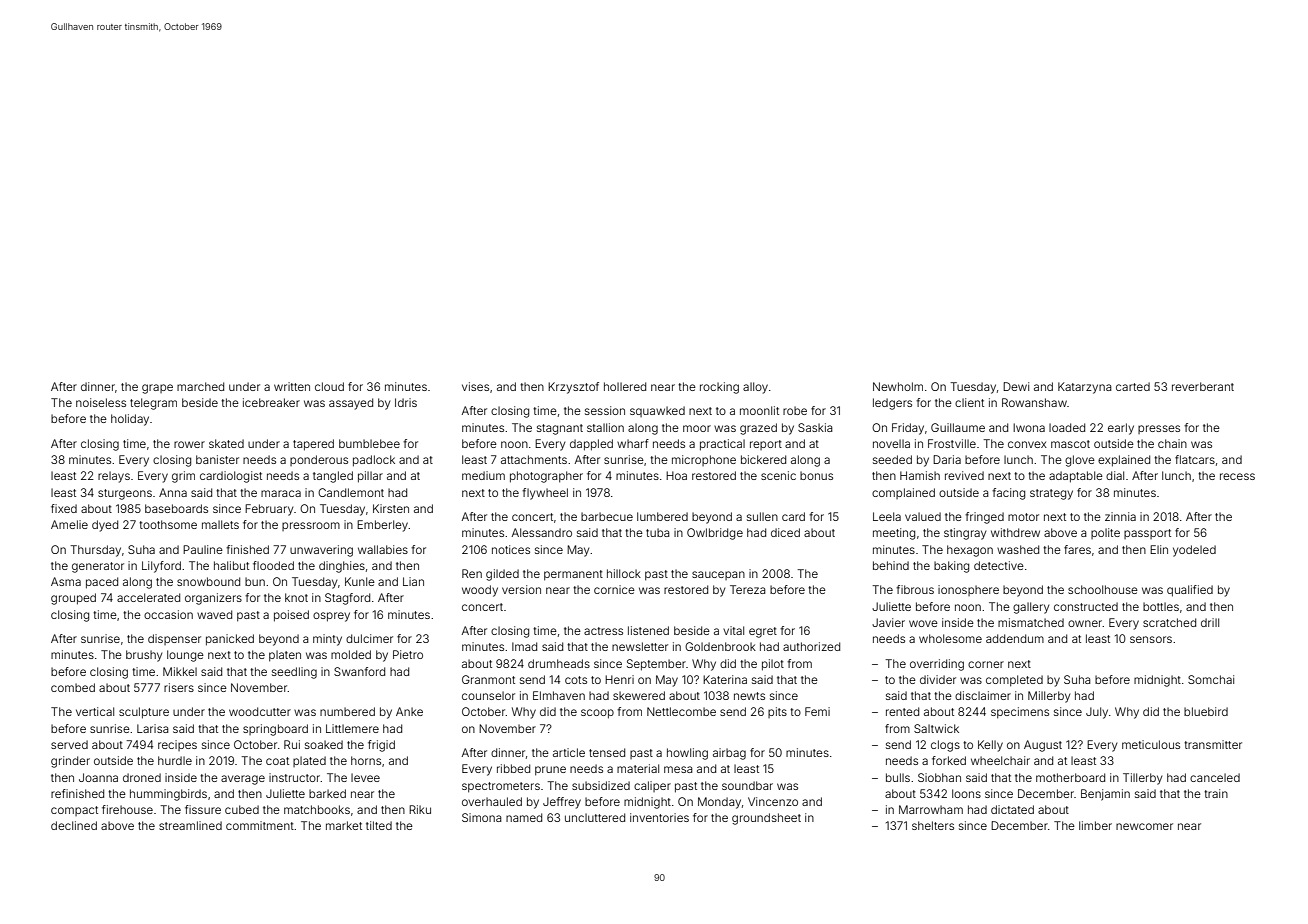 The image size is (1308, 924). I want to click on Benjamin, so click(1105, 795).
